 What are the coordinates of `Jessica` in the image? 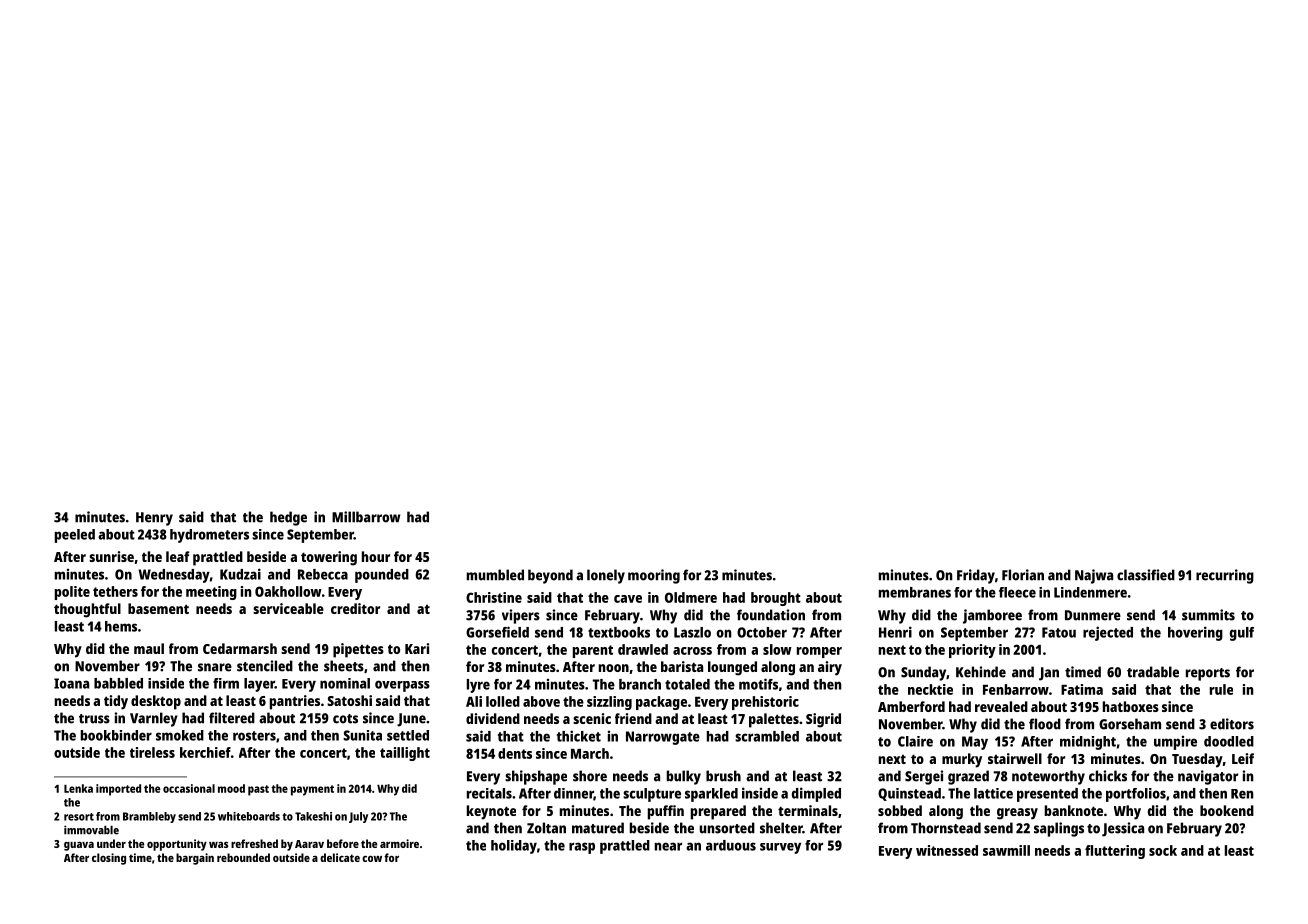 It's located at (1123, 829).
